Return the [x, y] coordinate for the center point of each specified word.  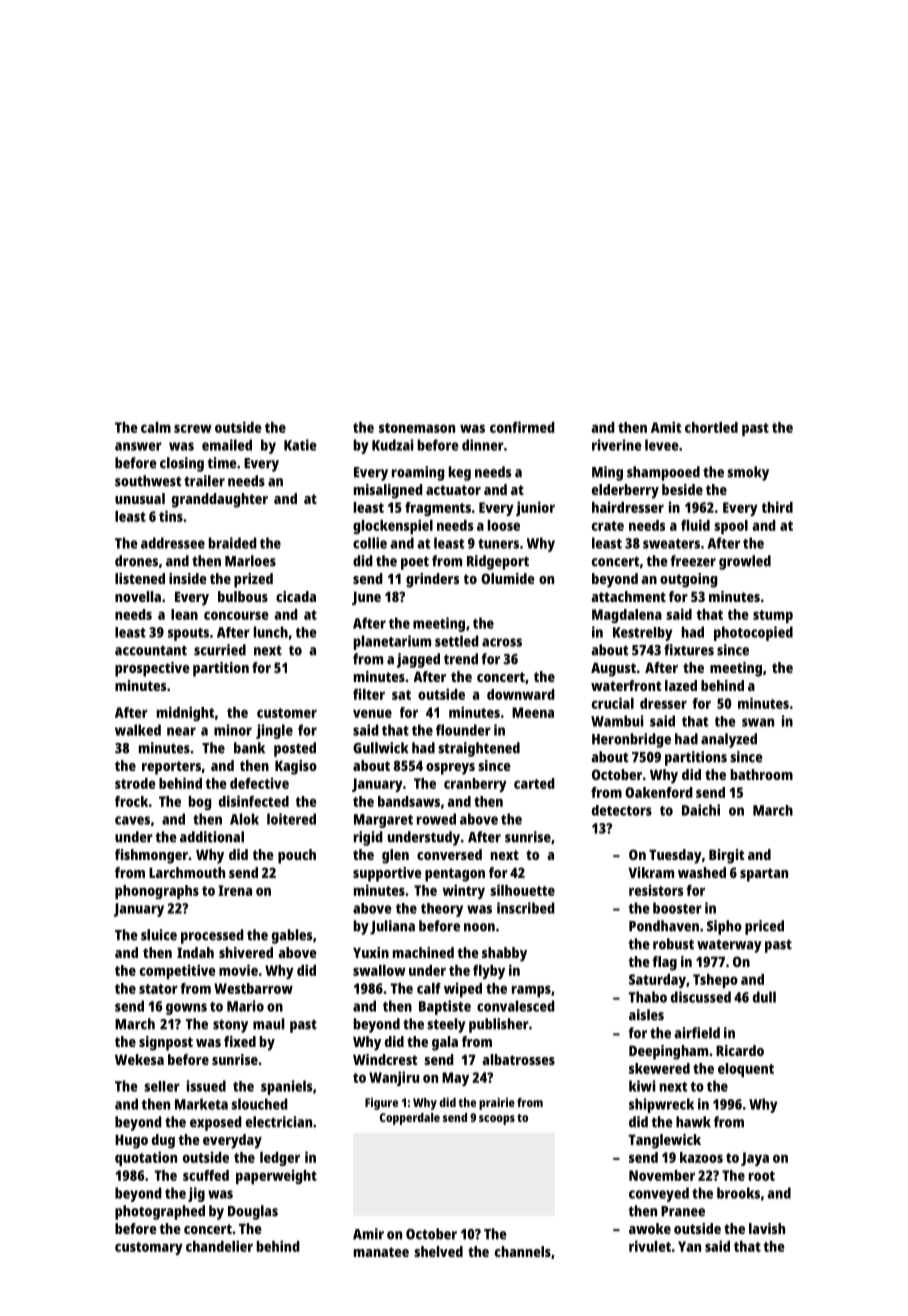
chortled [711, 427]
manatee [381, 1252]
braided [233, 543]
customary [149, 1248]
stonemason [417, 428]
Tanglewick [665, 1141]
